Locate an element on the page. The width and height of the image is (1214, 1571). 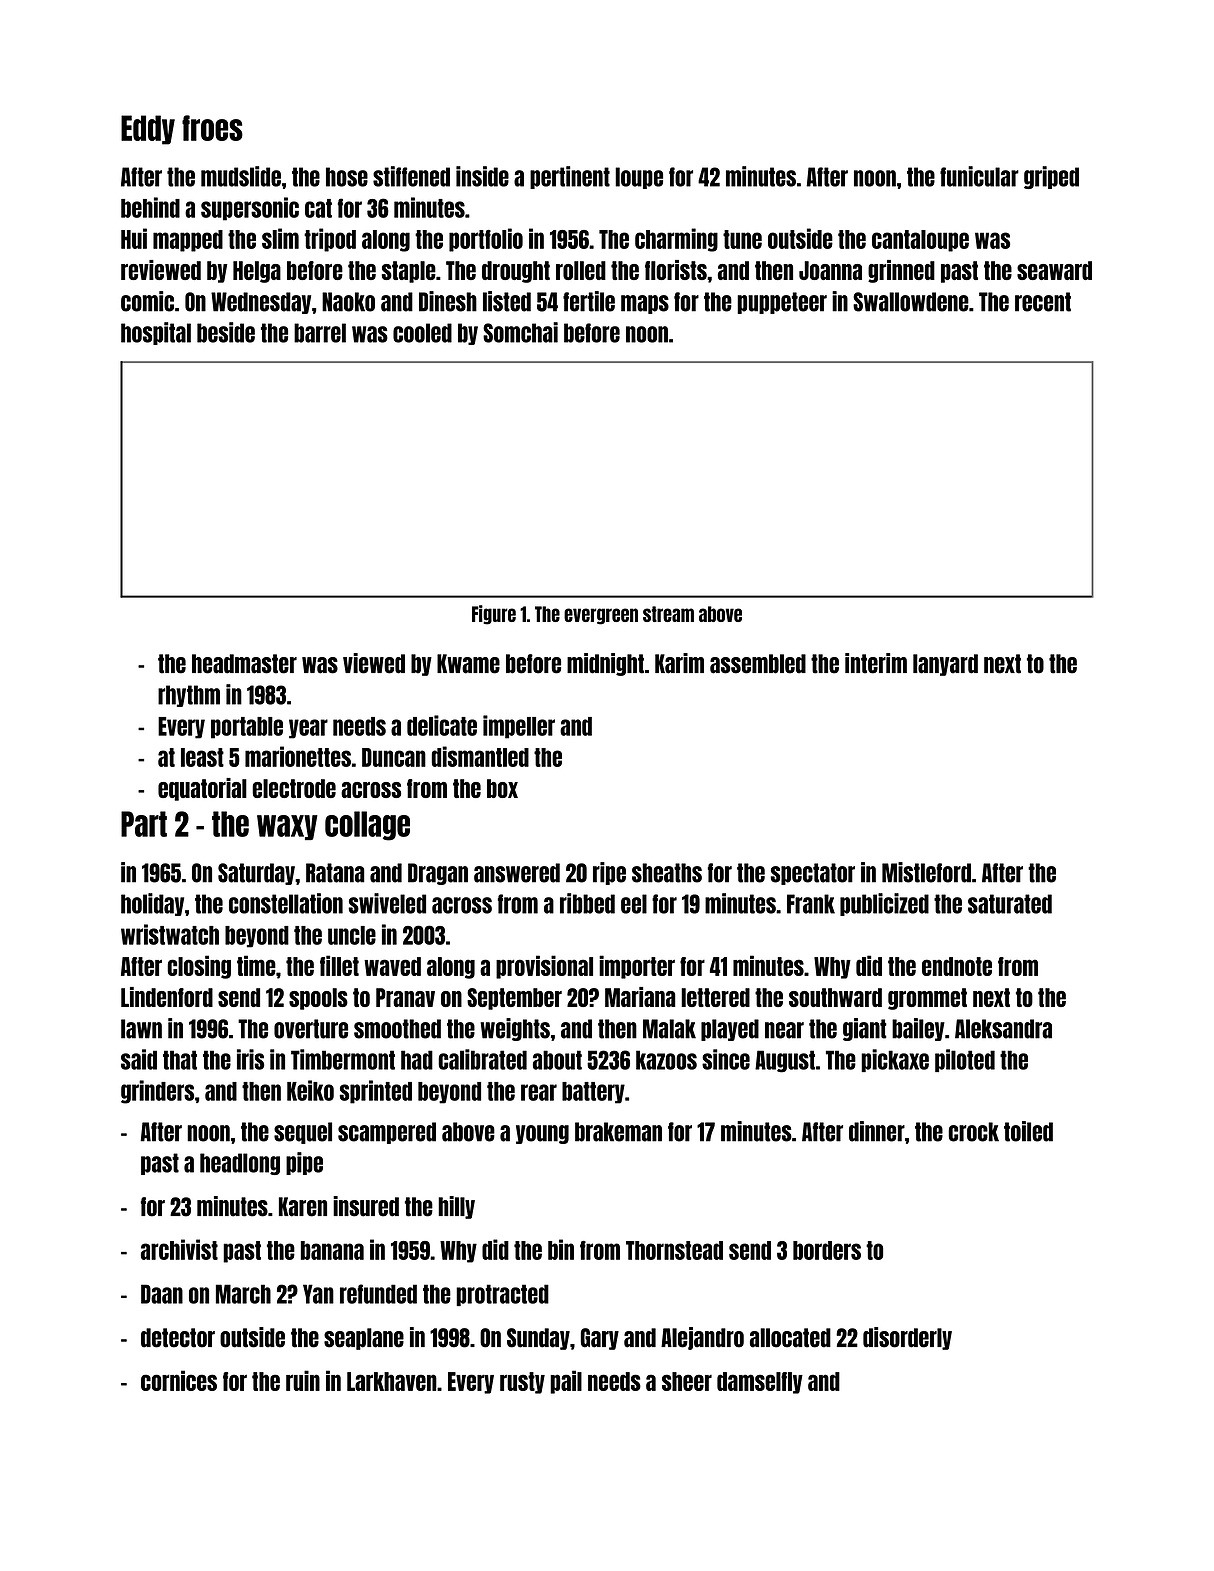
recent is located at coordinates (1043, 302).
